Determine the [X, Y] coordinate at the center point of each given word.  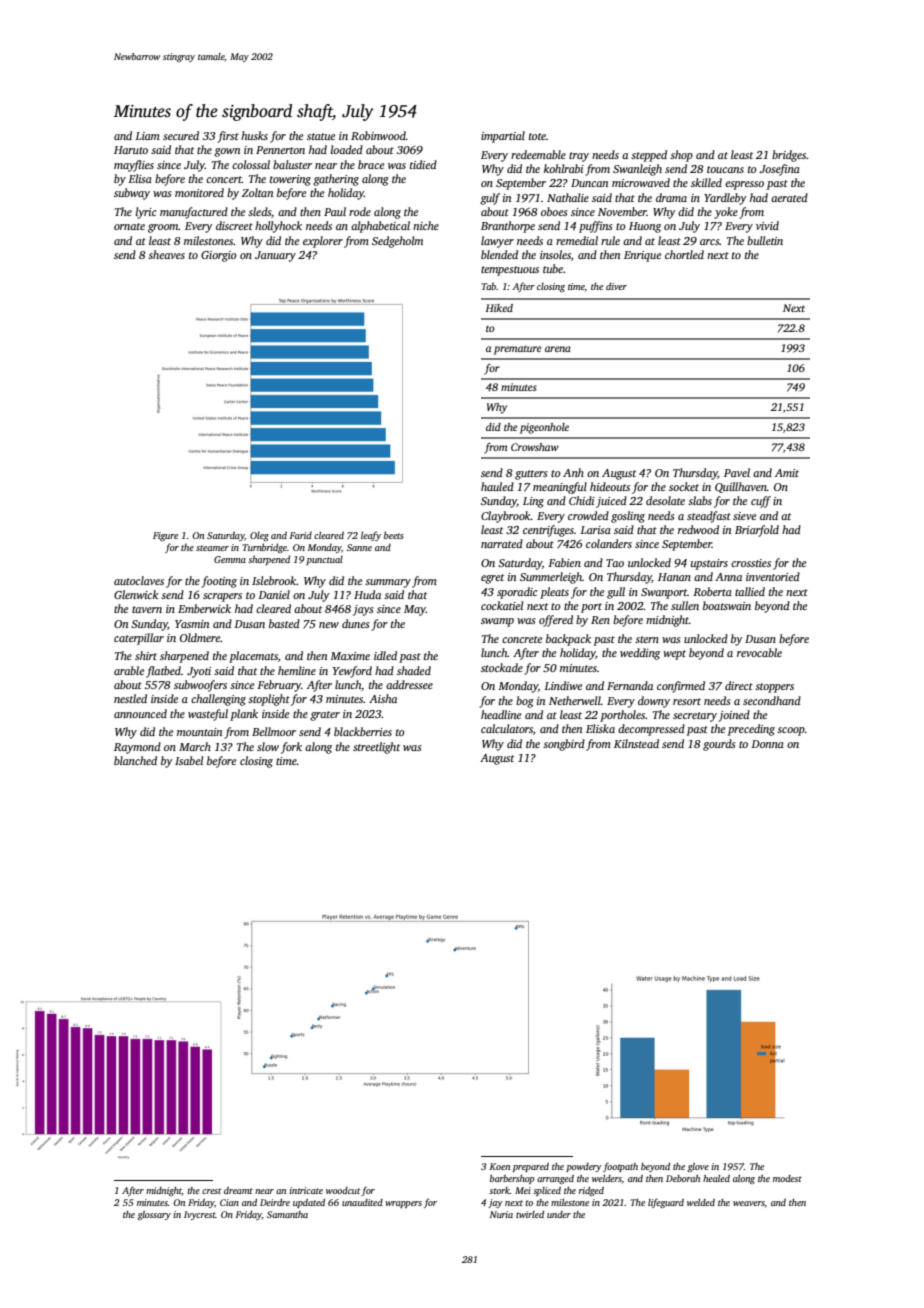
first [228, 137]
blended [499, 254]
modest [787, 1178]
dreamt [238, 1190]
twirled [530, 1214]
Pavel [737, 472]
